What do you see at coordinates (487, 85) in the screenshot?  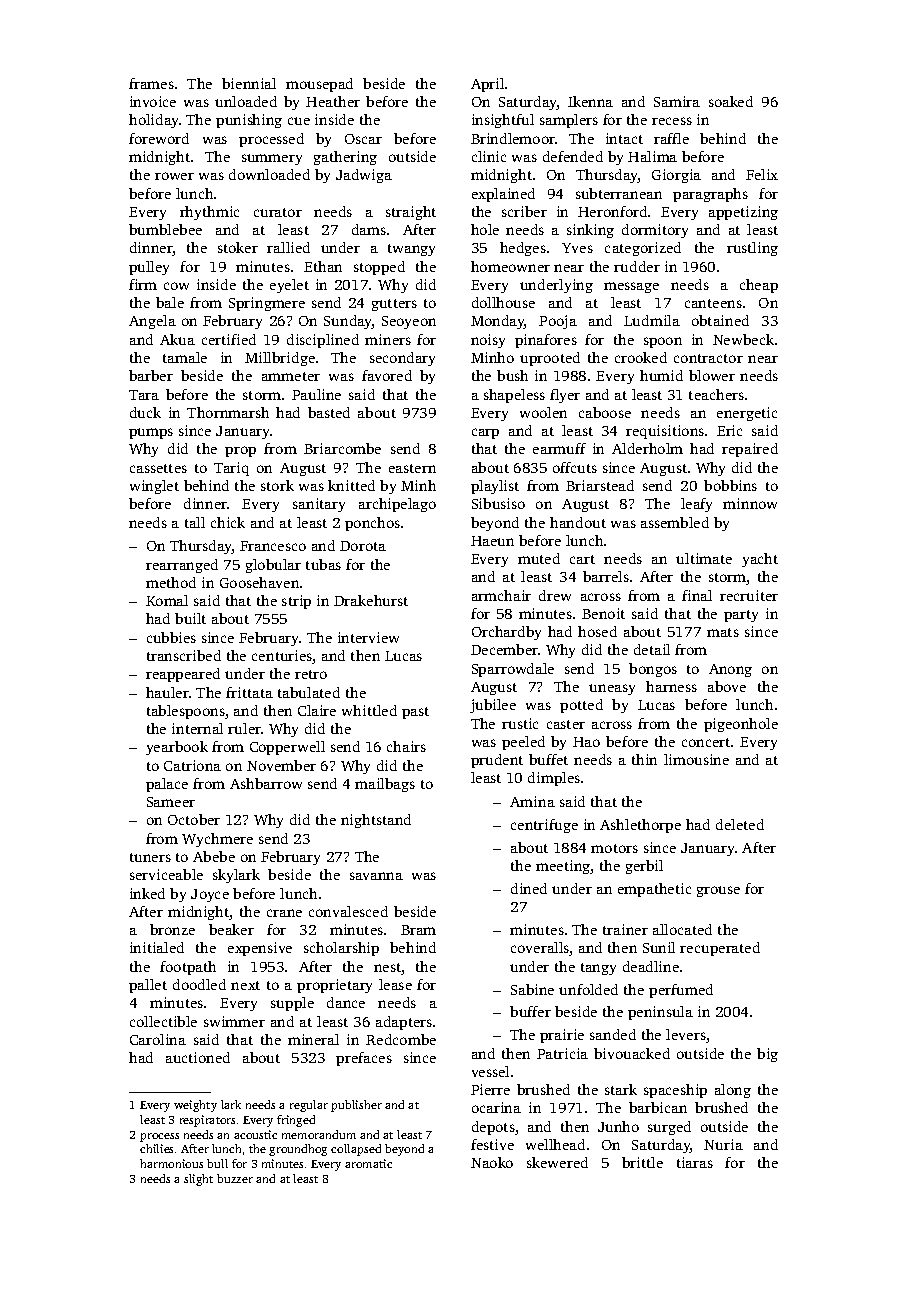 I see `April` at bounding box center [487, 85].
